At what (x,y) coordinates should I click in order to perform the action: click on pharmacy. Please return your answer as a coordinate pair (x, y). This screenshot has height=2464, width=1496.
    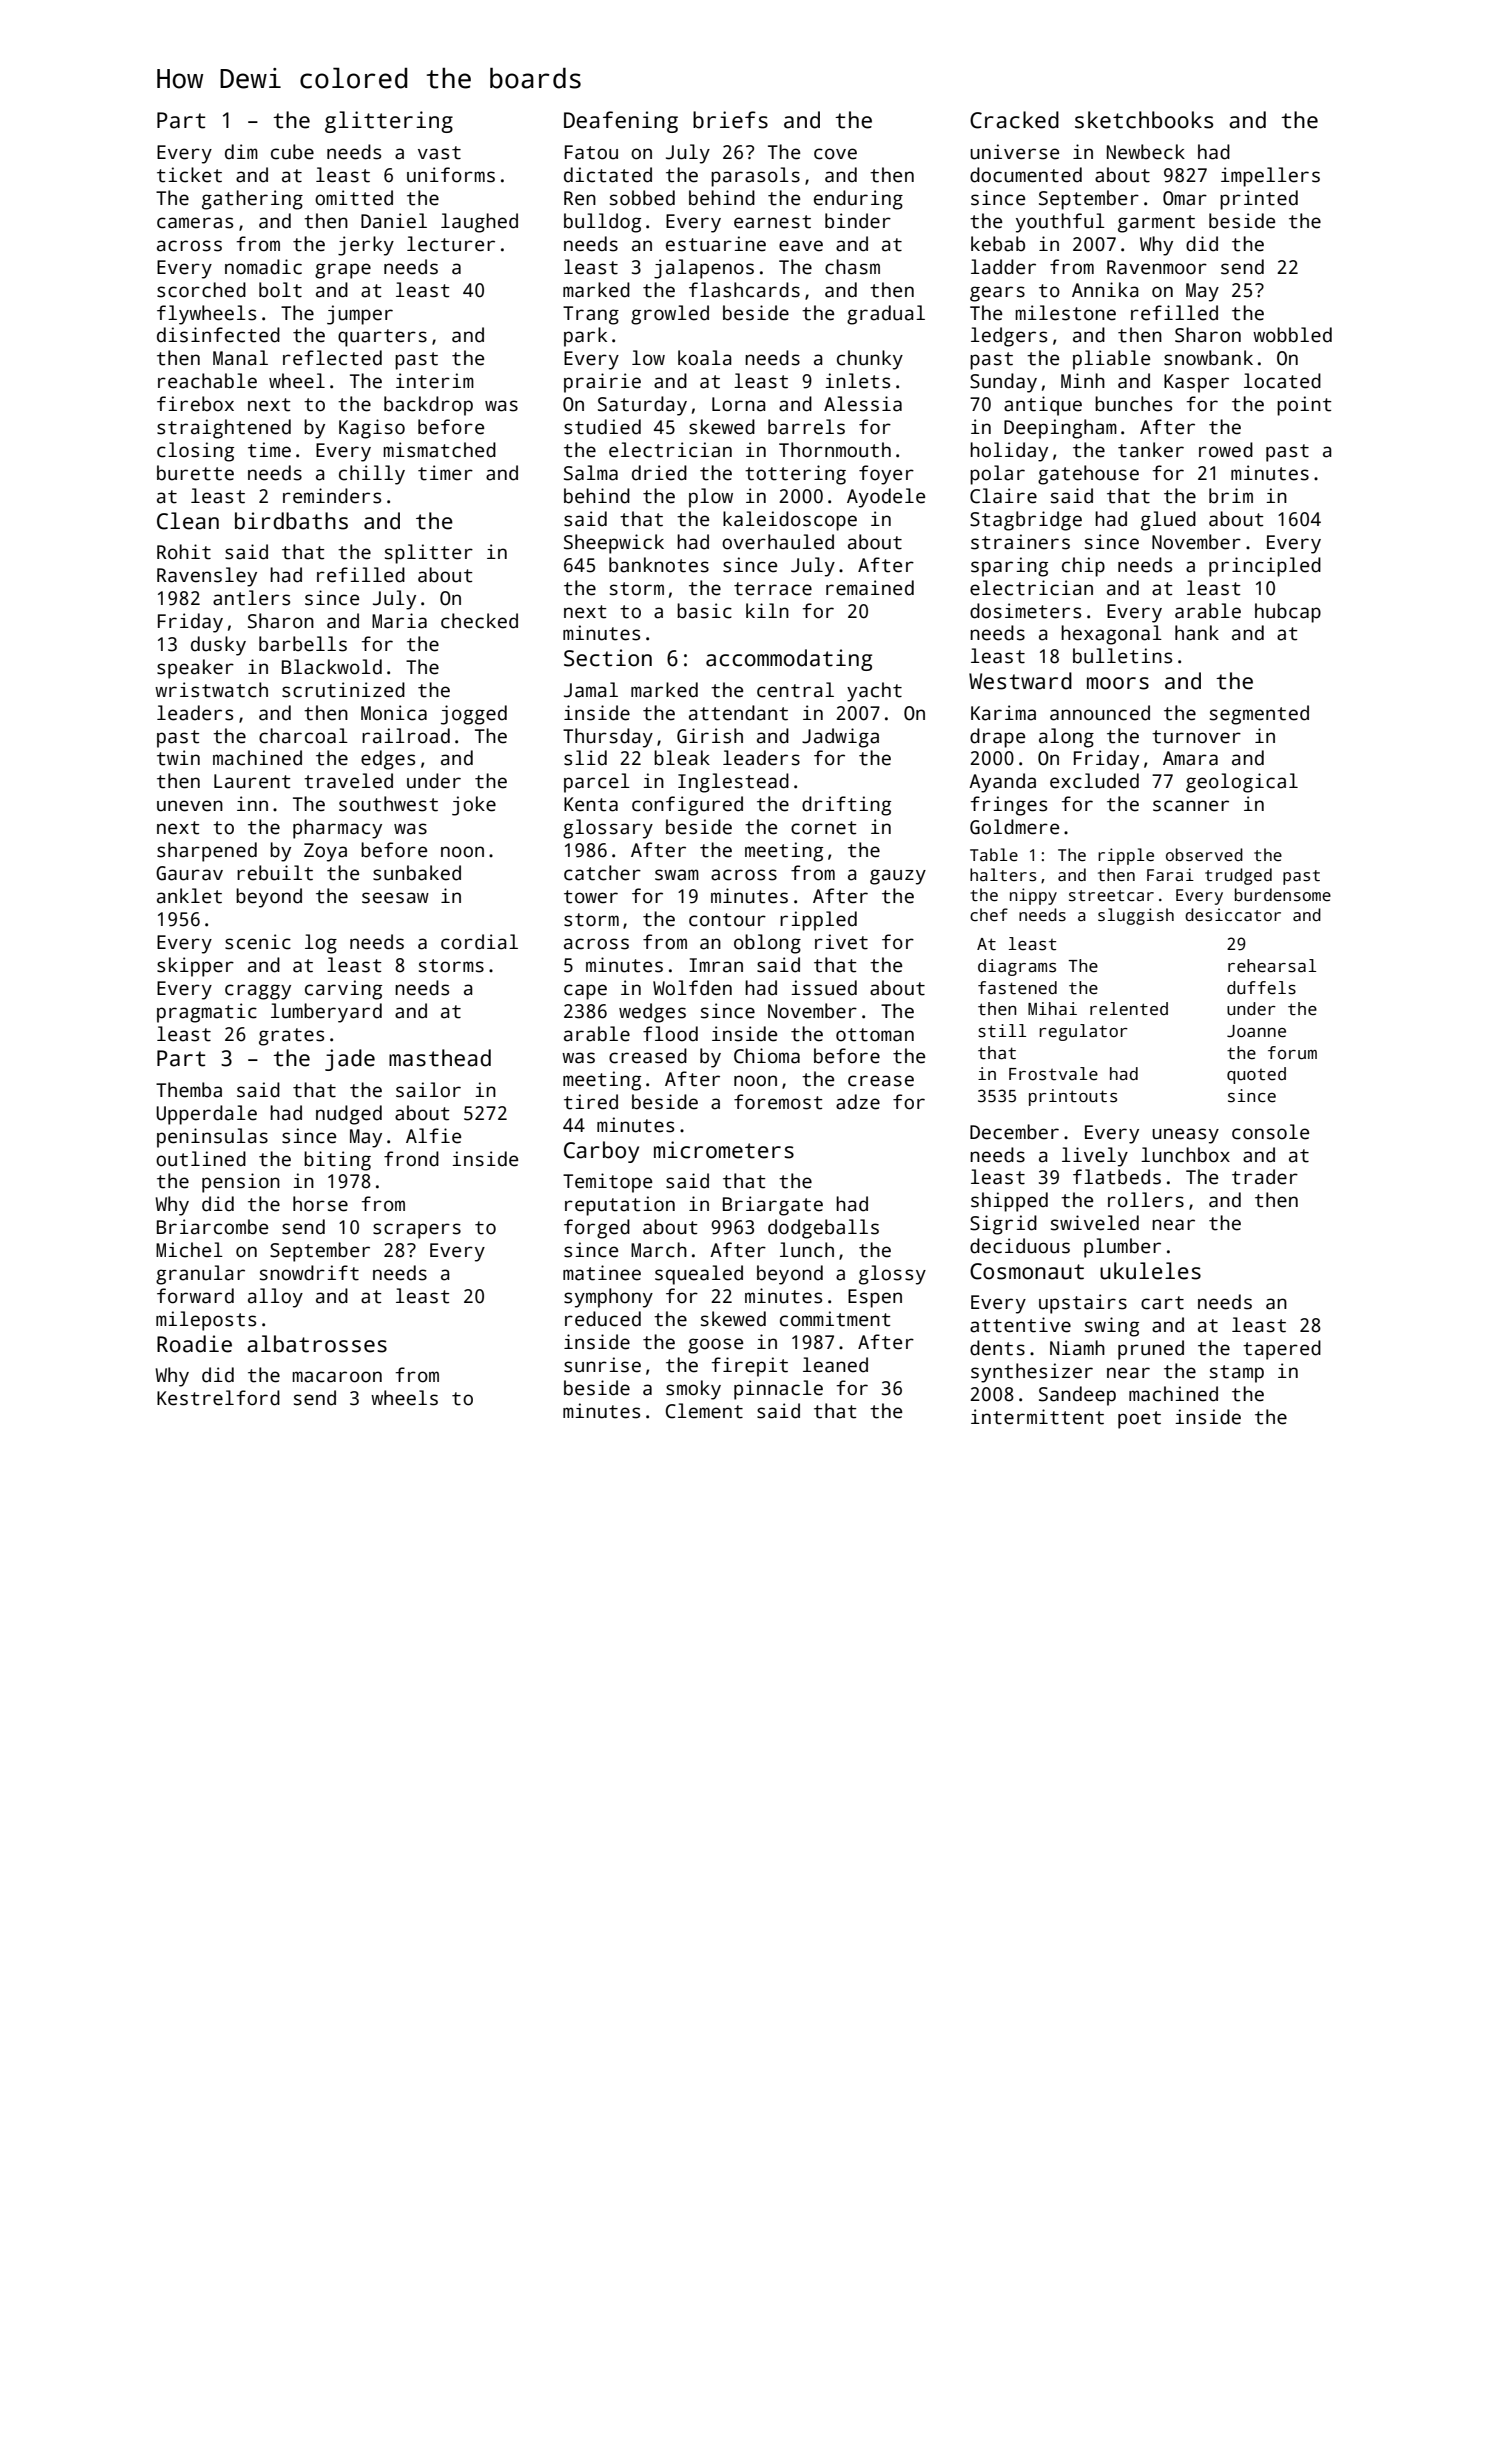
    Looking at the image, I should click on (337, 829).
